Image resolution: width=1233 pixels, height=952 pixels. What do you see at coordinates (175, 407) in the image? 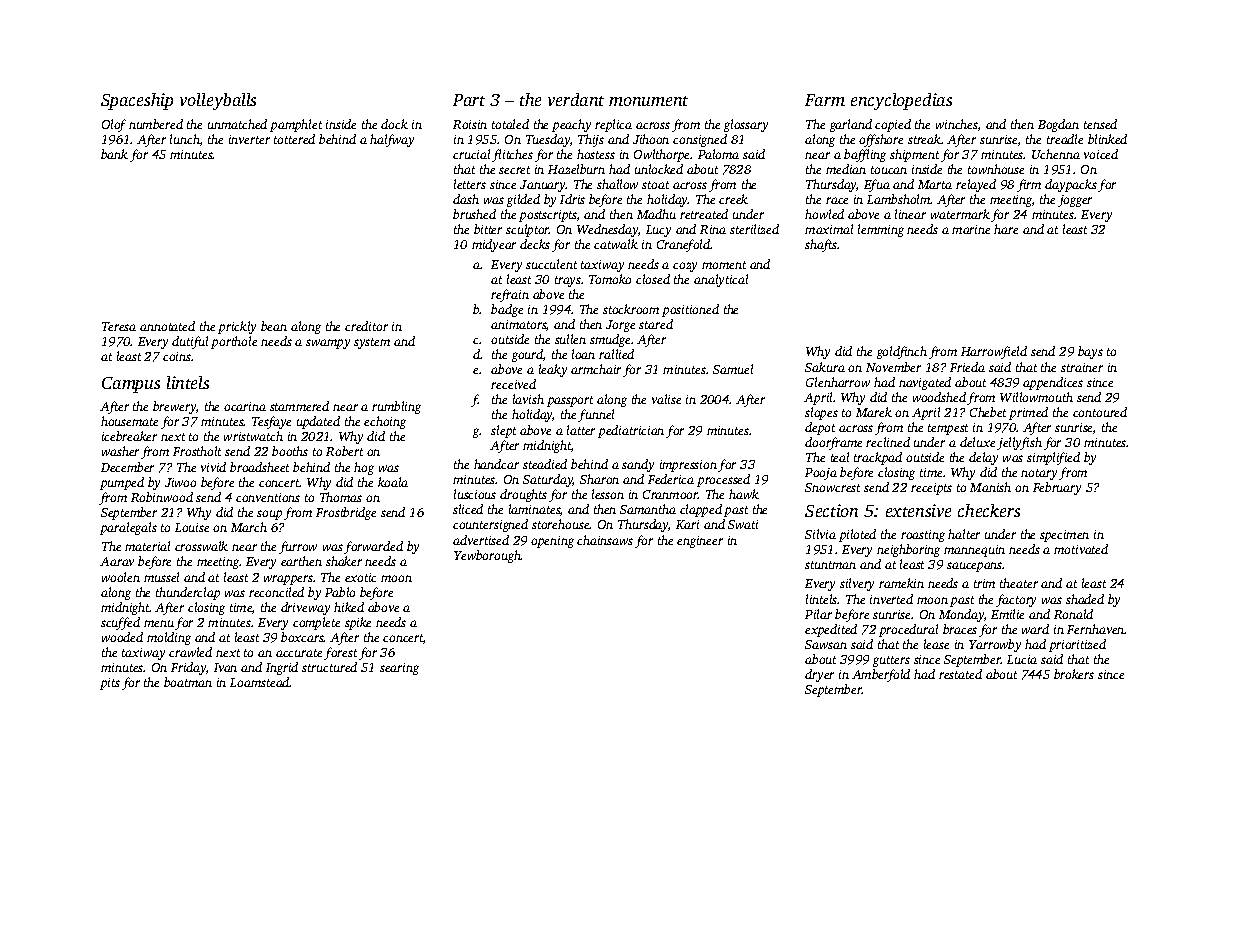
I see `brewery` at bounding box center [175, 407].
